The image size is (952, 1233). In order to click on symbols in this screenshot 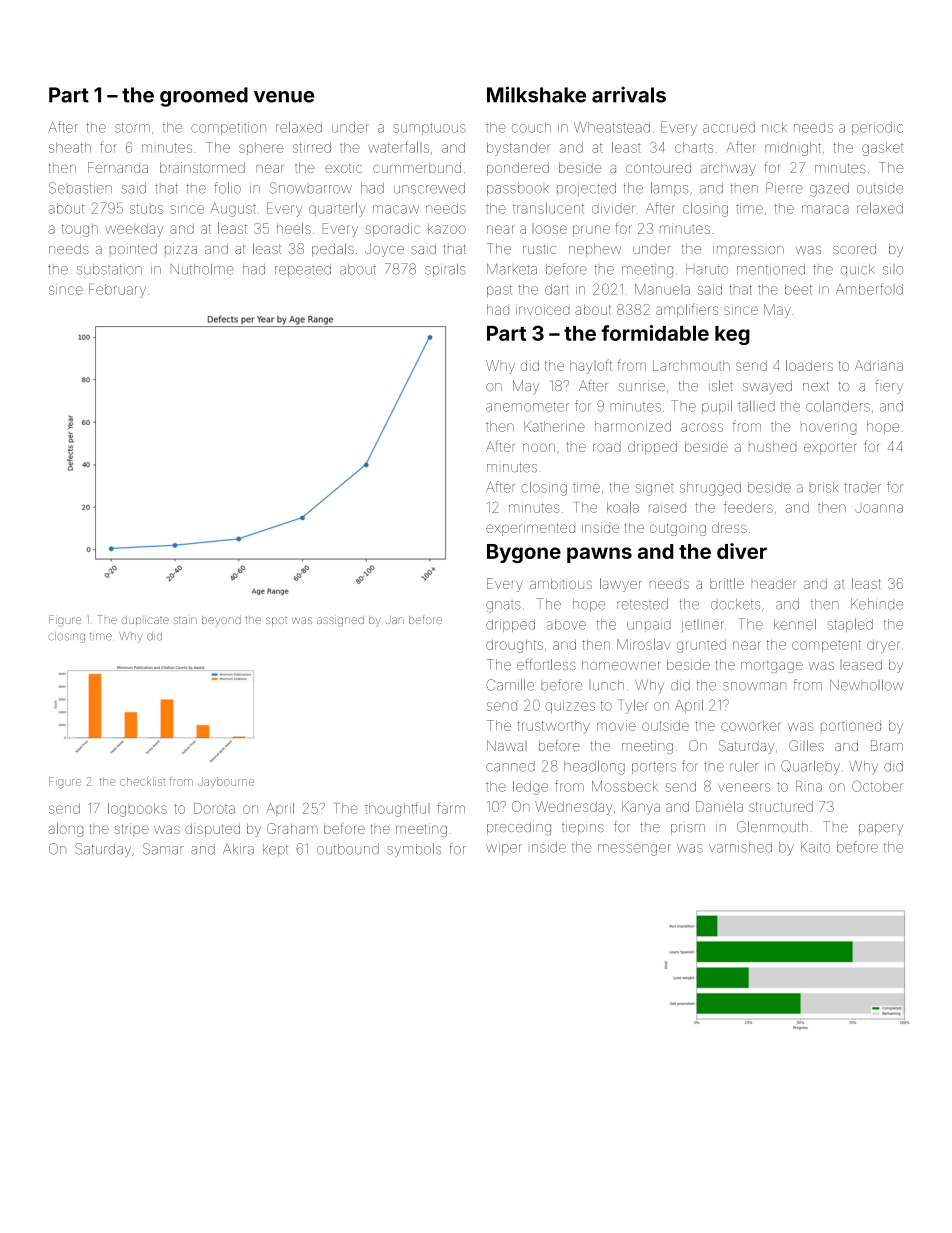, I will do `click(414, 850)`.
